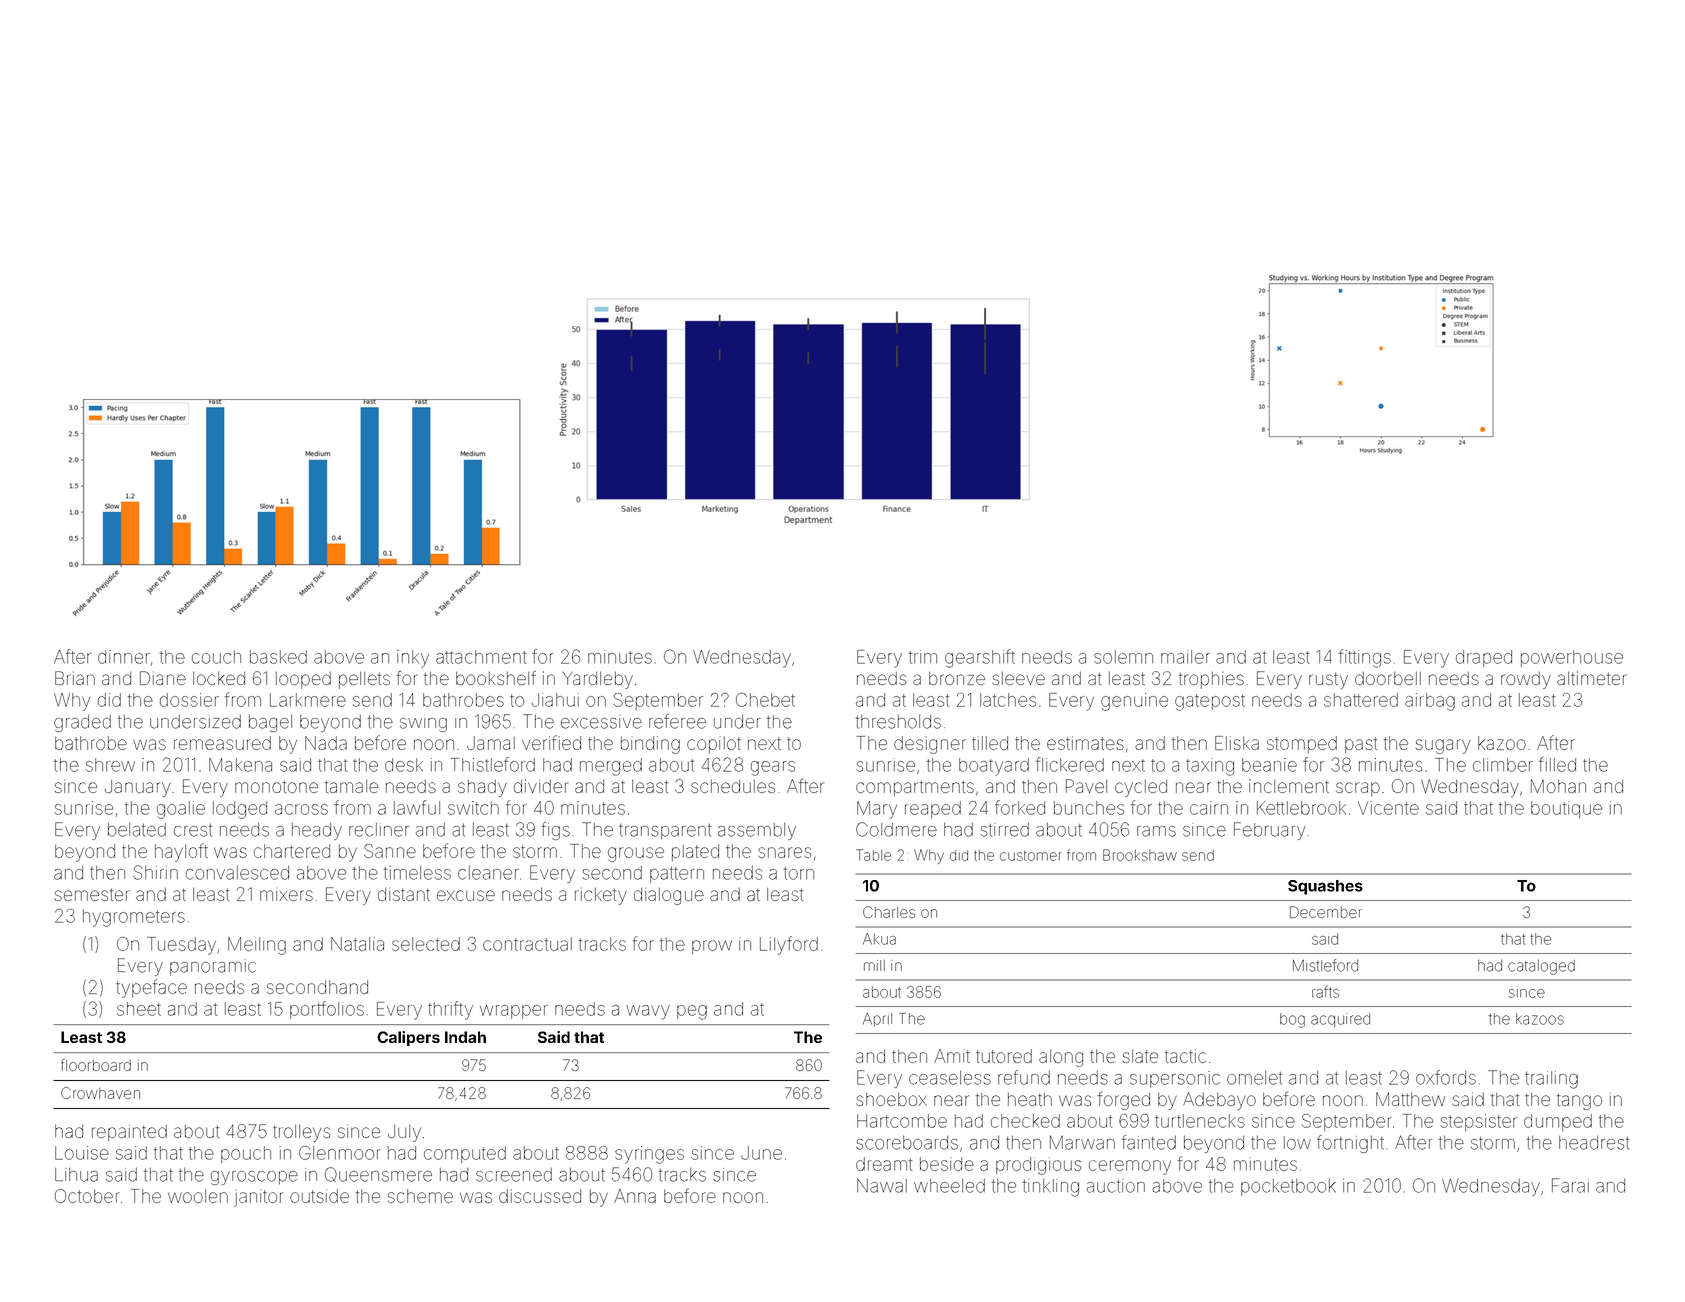 This page has height=1302, width=1685. I want to click on Crowhaven, so click(100, 1093).
